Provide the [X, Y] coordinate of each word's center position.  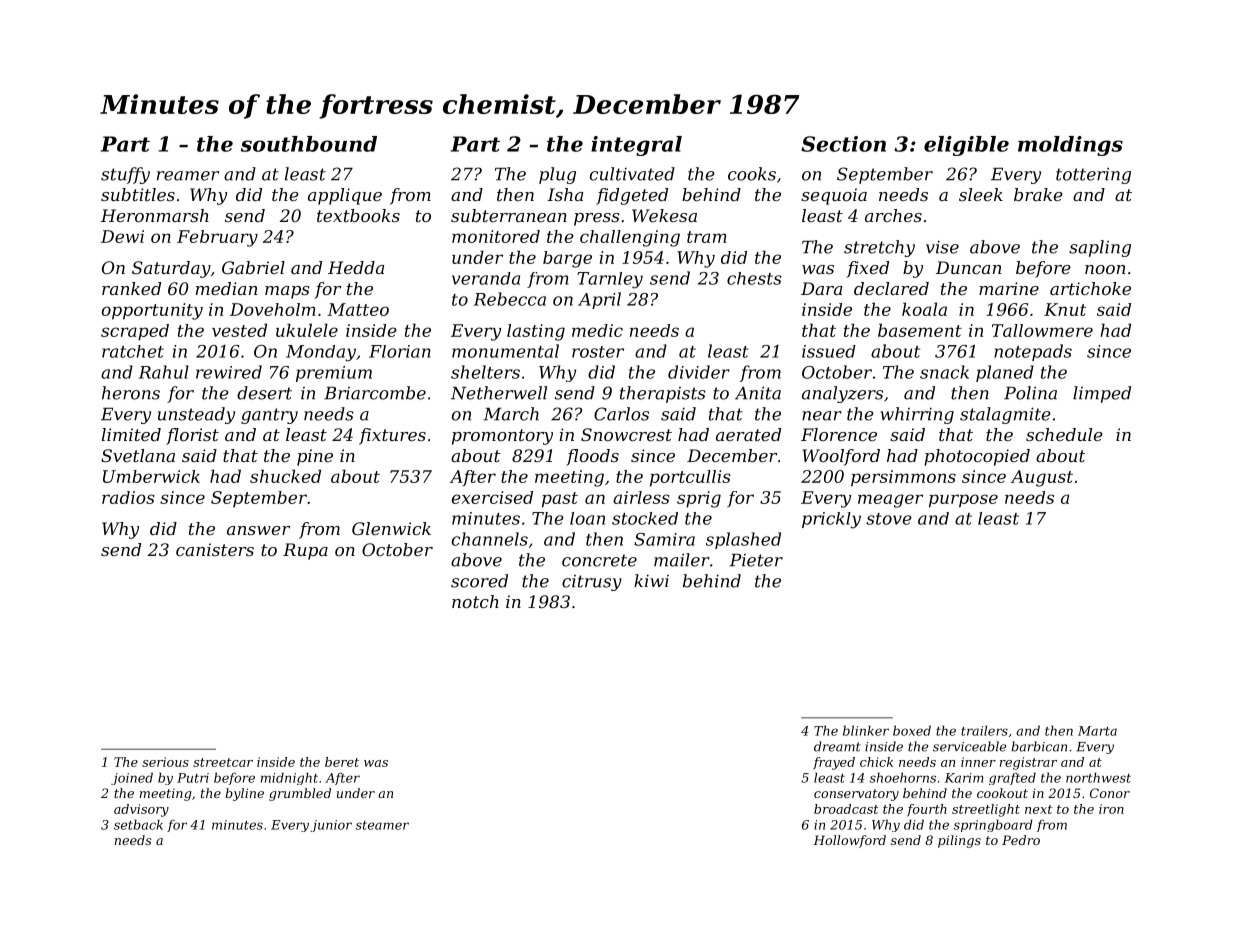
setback [138, 824]
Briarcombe [375, 393]
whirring [917, 415]
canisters [215, 549]
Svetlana [138, 455]
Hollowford [849, 841]
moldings [1070, 146]
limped [1102, 394]
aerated [748, 434]
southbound [309, 144]
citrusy [592, 583]
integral [636, 146]
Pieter [756, 560]
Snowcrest [626, 434]
